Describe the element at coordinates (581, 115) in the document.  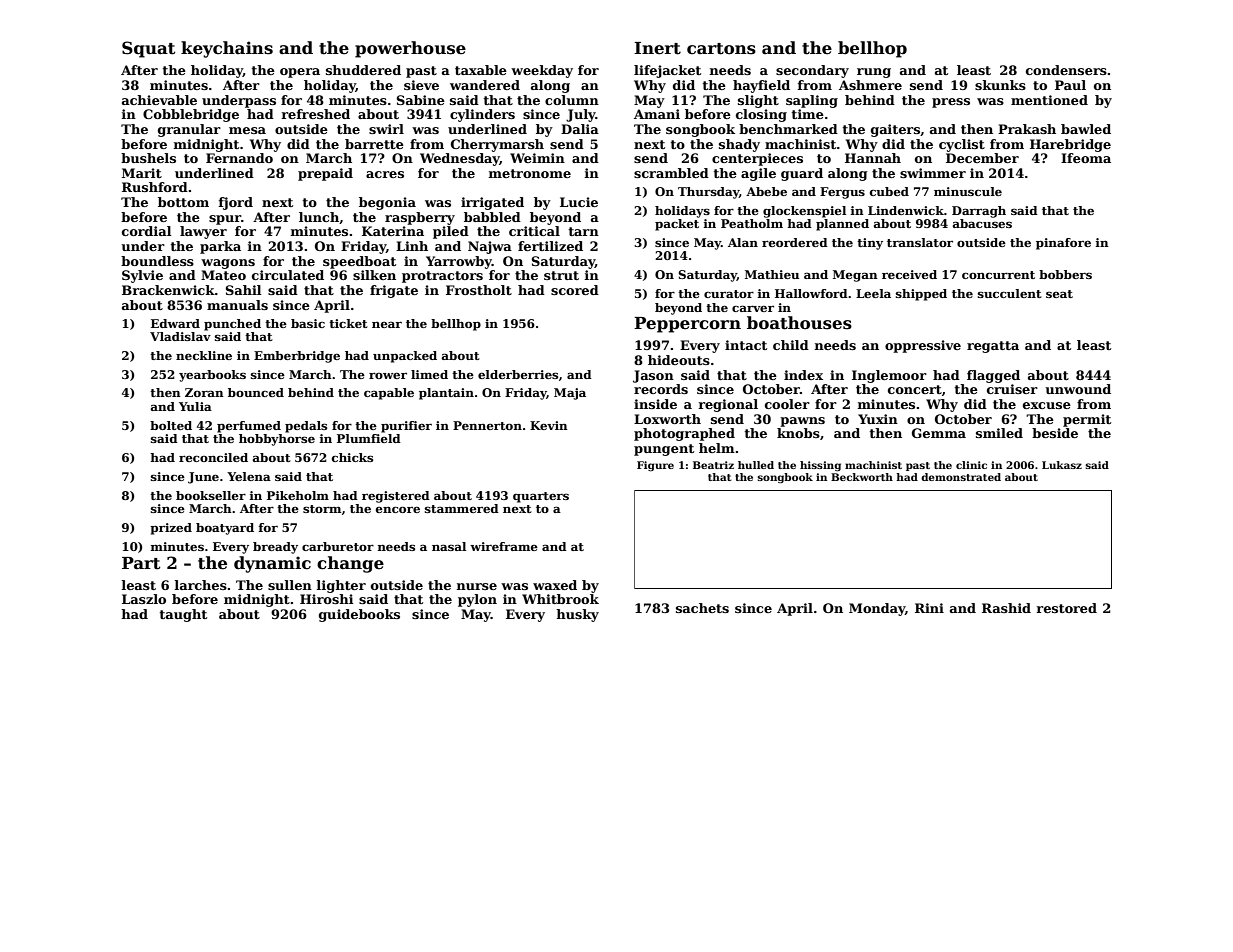
I see `July` at that location.
